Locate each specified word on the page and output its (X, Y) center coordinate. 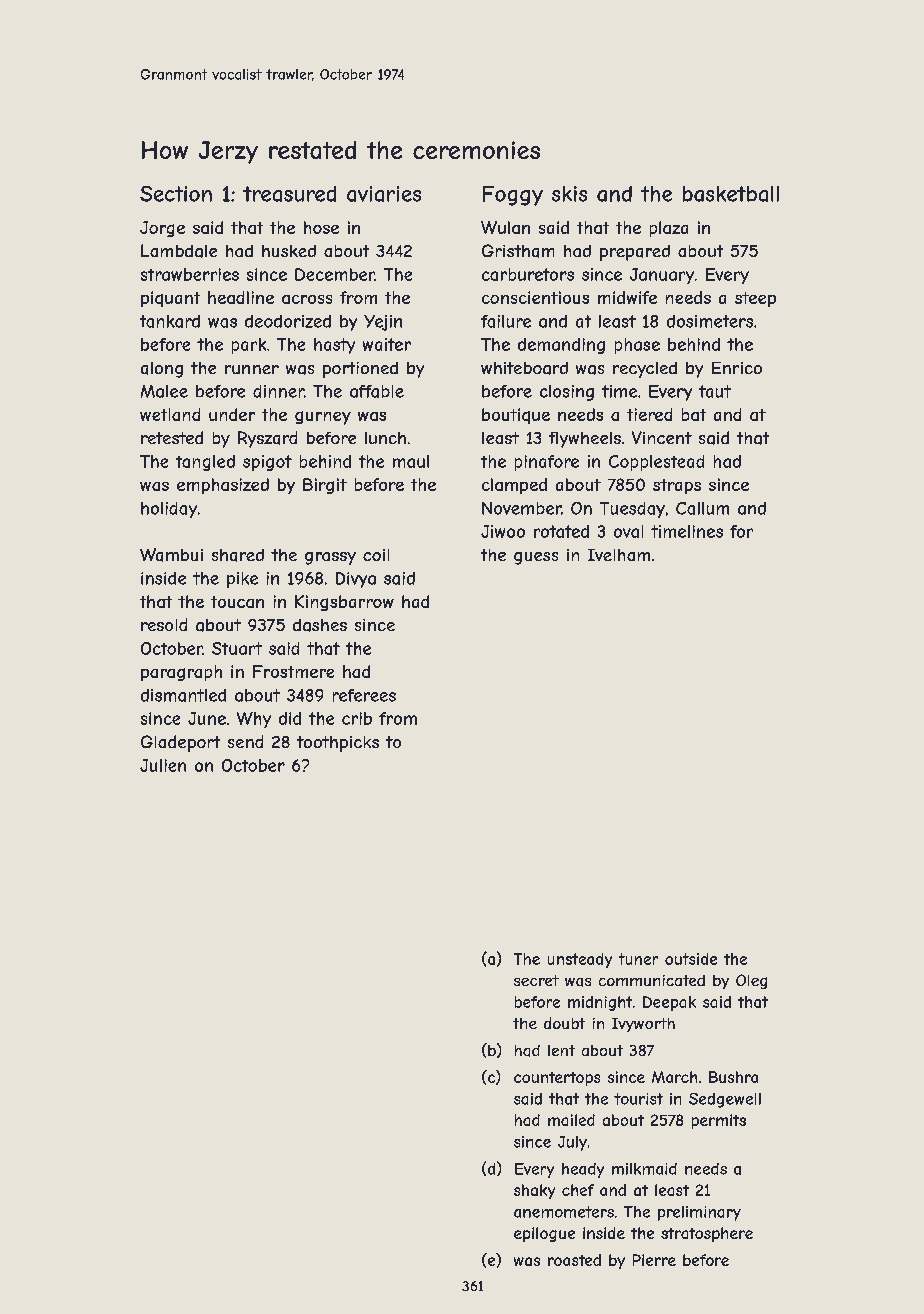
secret (536, 980)
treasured (289, 194)
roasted (574, 1260)
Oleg (751, 981)
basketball (731, 194)
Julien (163, 765)
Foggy (513, 196)
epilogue (544, 1234)
